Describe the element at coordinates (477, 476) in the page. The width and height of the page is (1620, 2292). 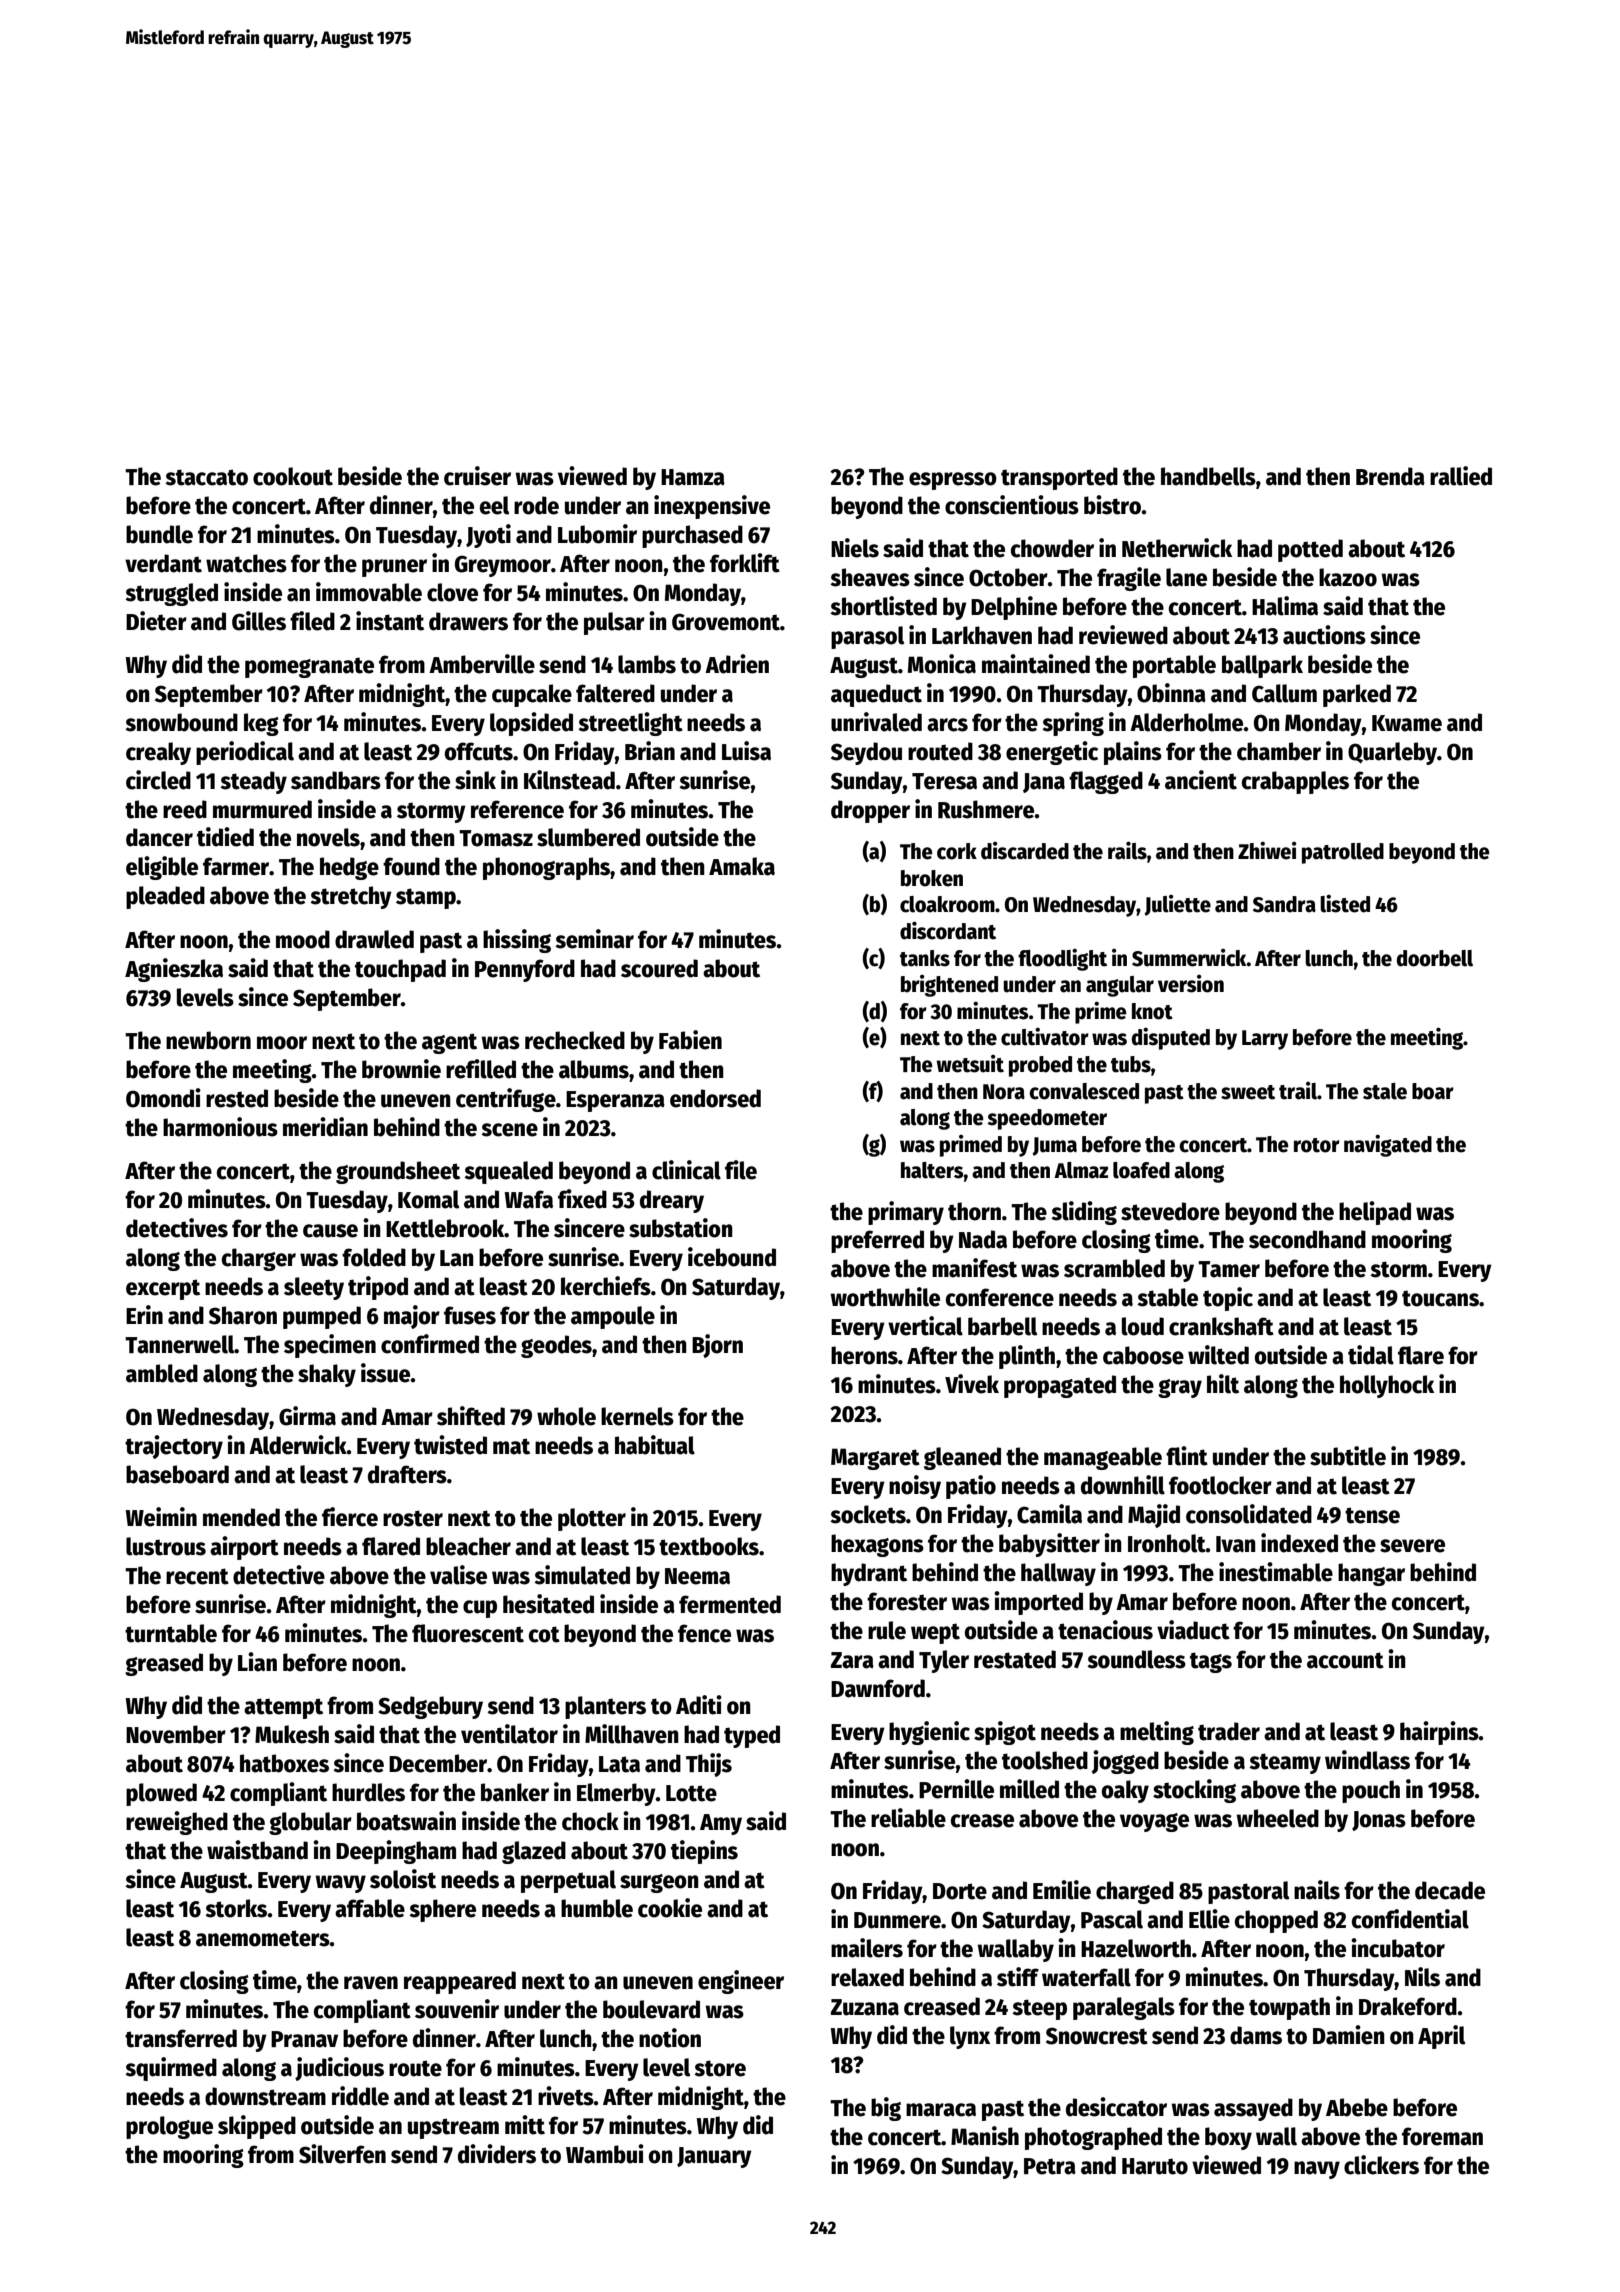
I see `cruiser` at that location.
